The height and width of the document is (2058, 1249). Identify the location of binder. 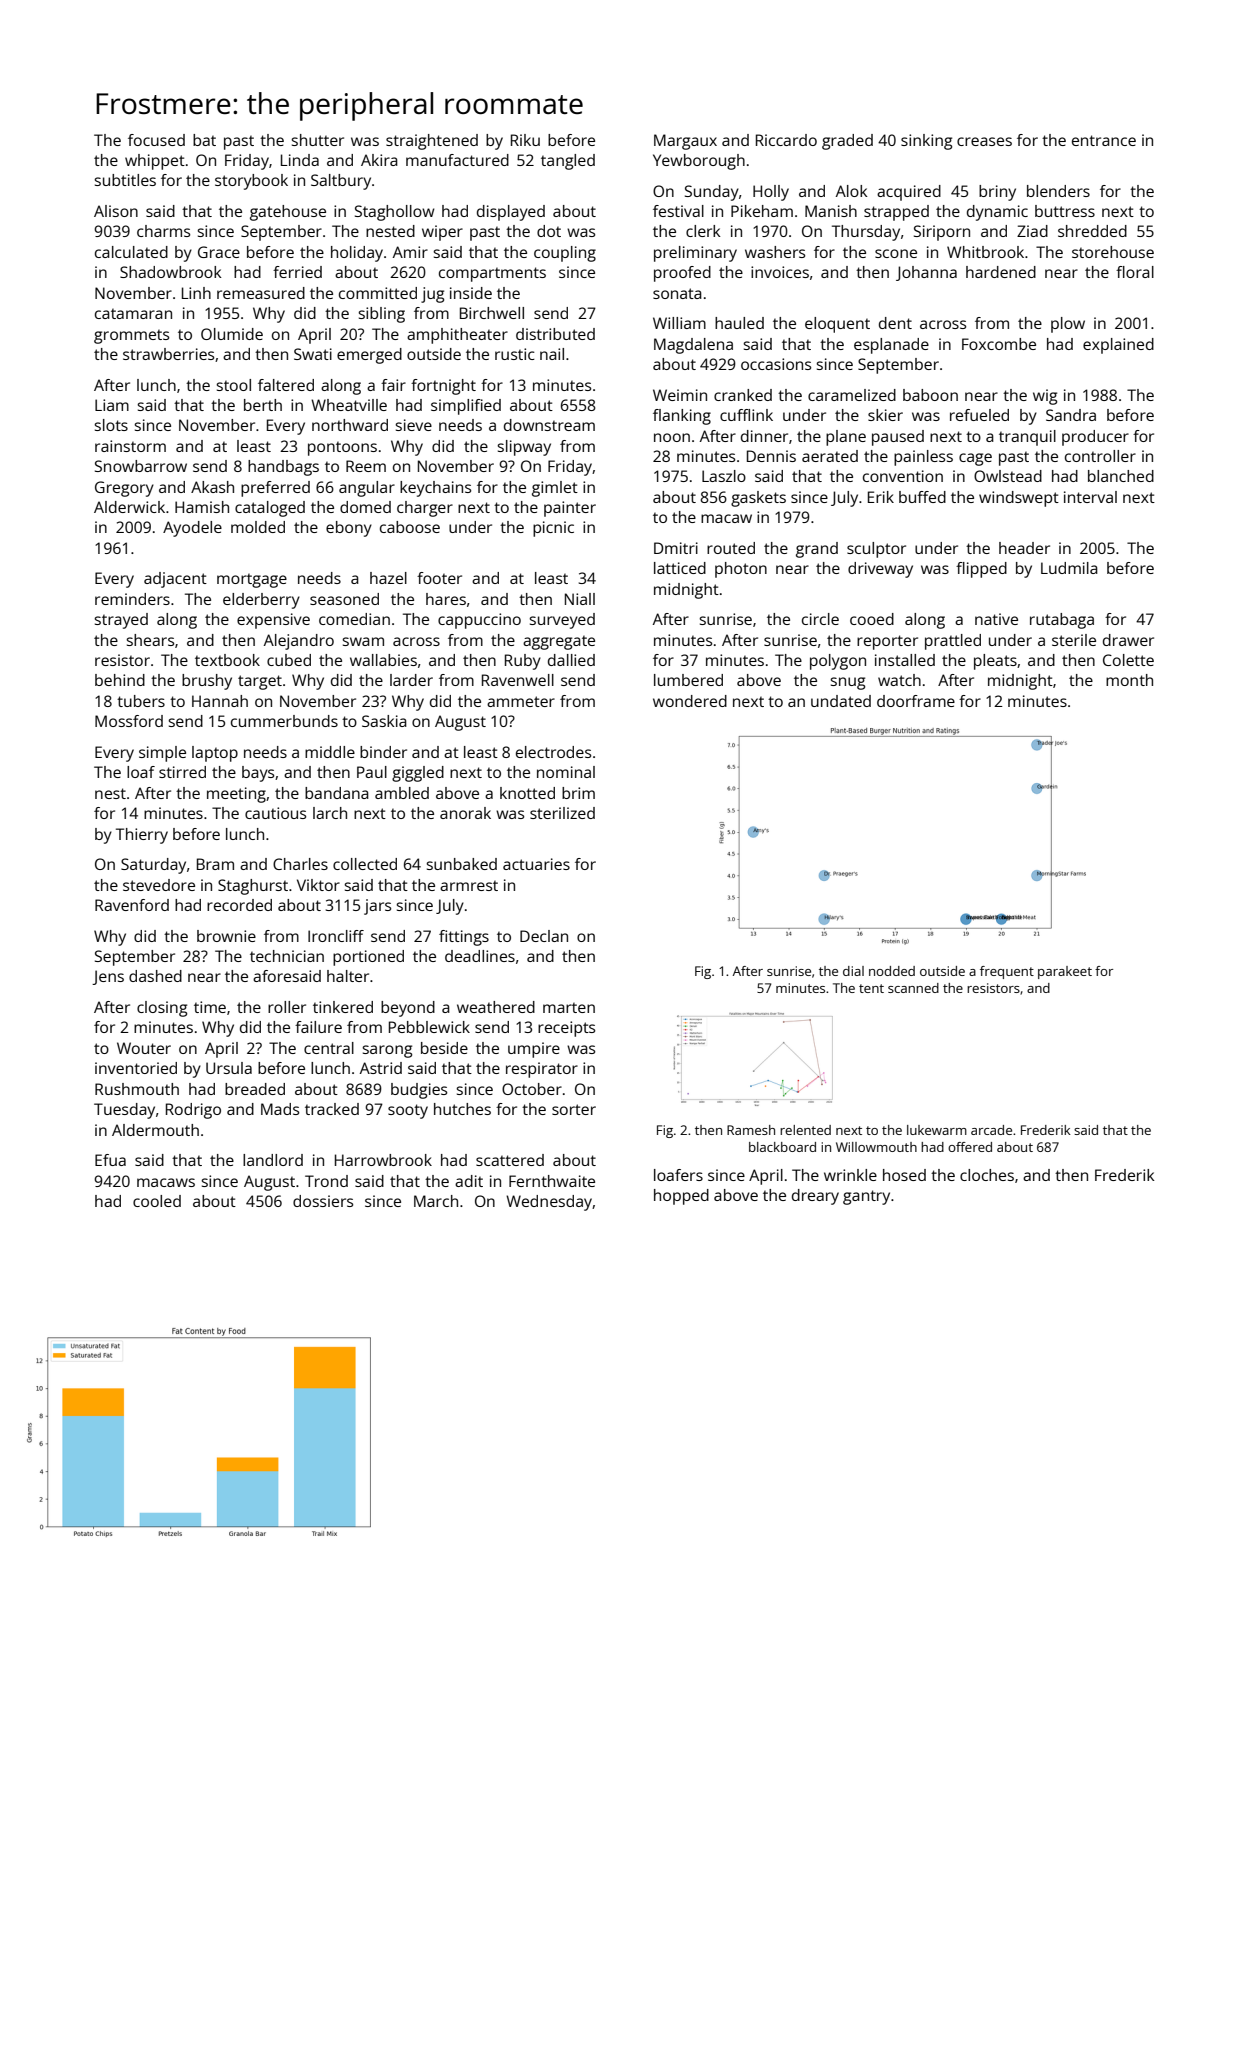
(383, 752).
